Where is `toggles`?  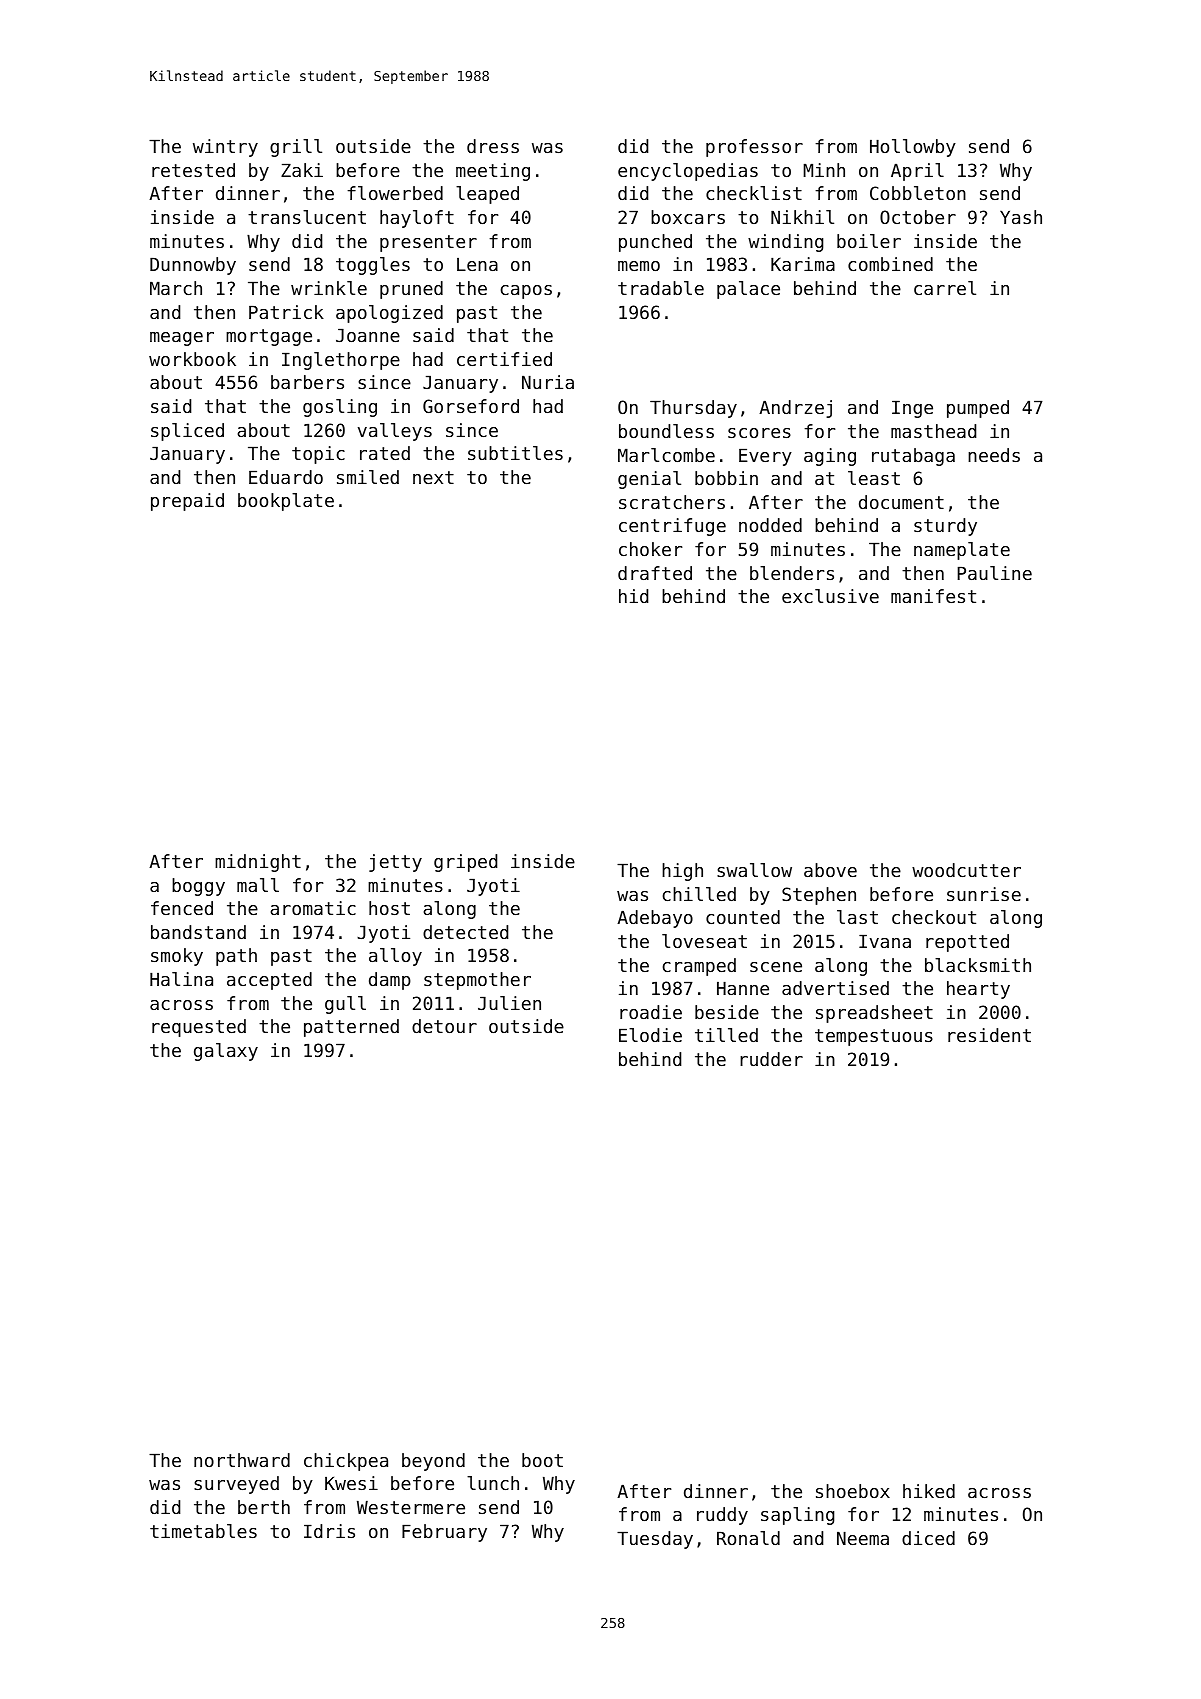
toggles is located at coordinates (373, 266).
